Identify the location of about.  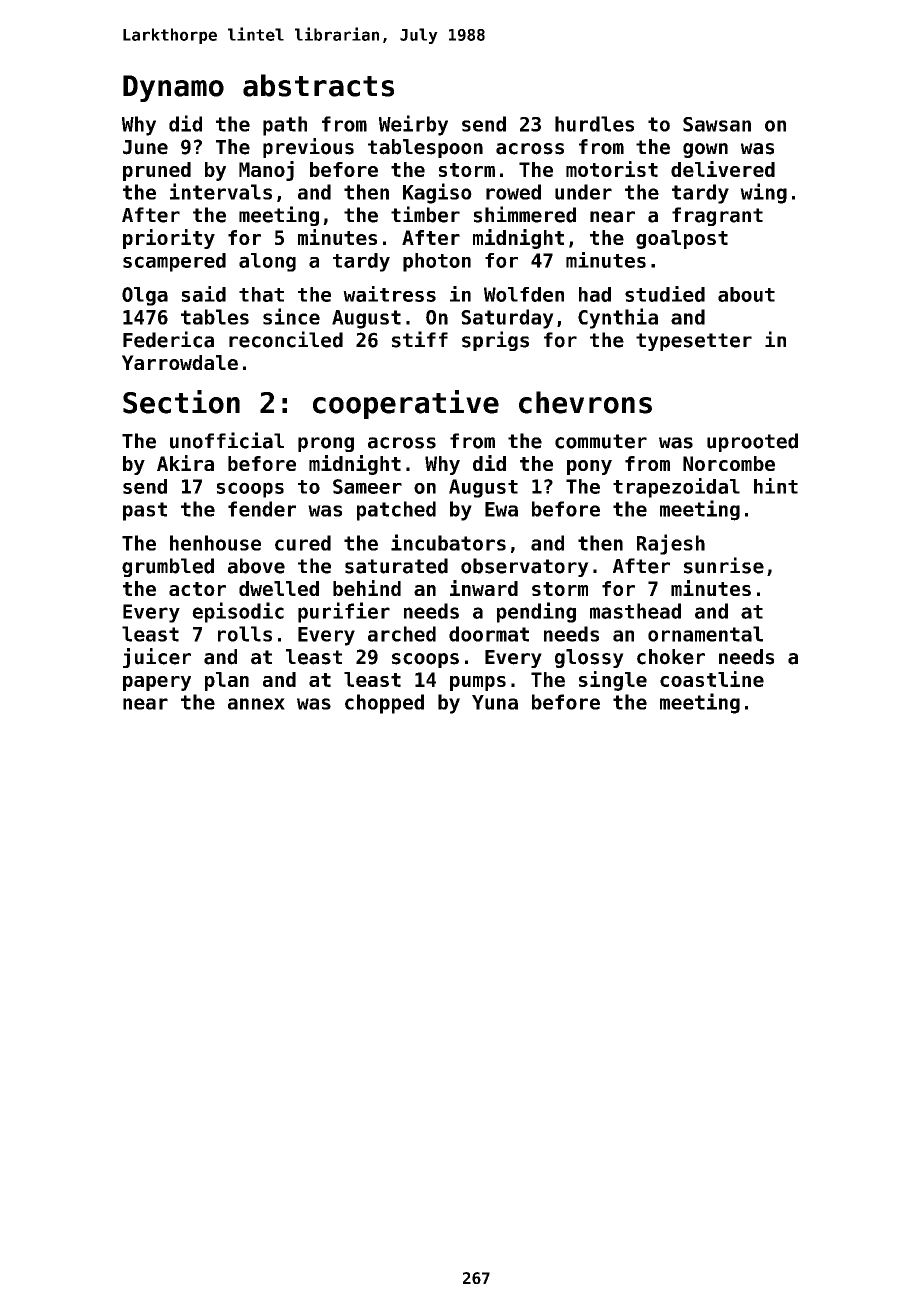
(746, 294).
